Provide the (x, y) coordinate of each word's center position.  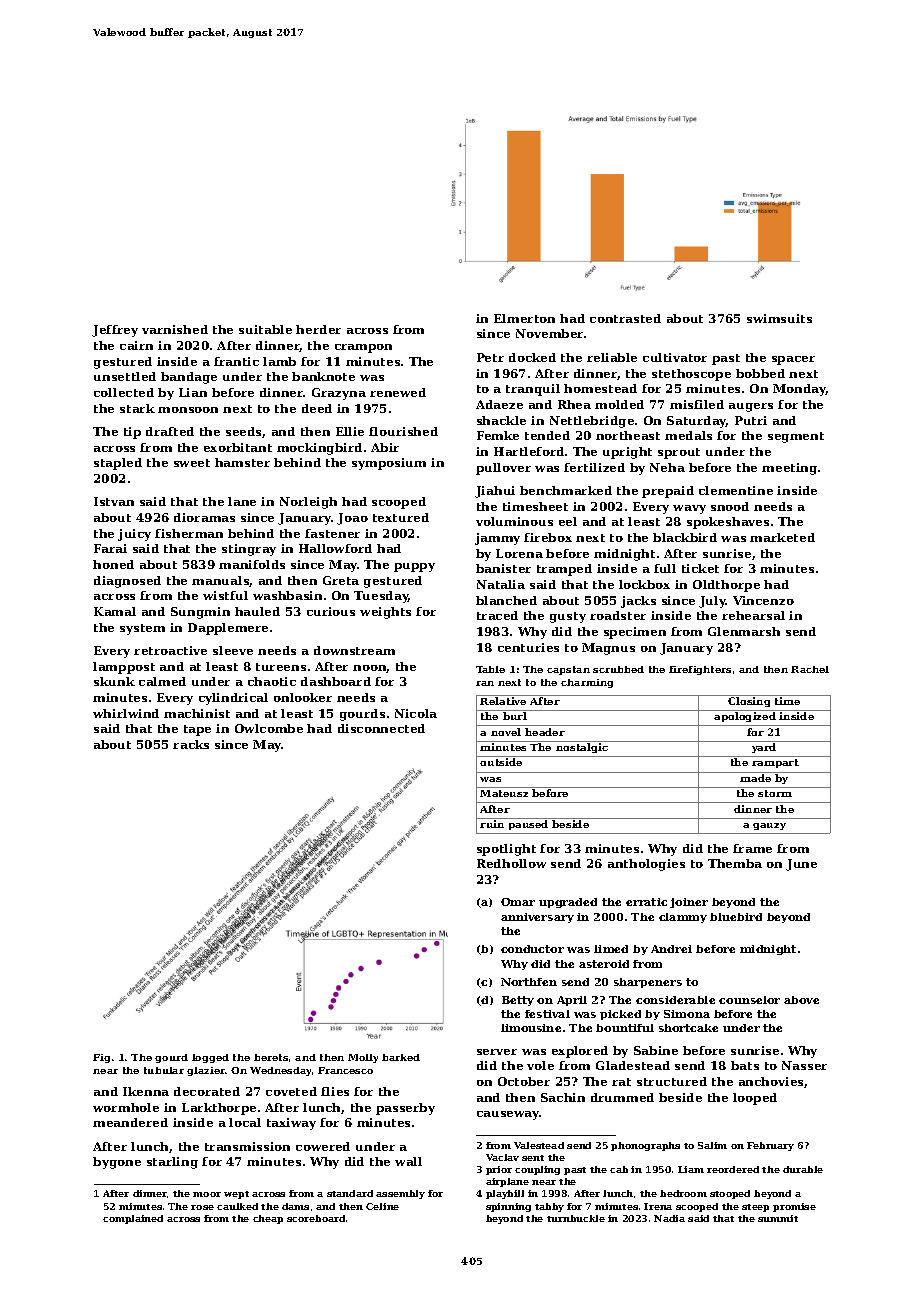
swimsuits (779, 318)
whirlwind (126, 713)
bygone (117, 1163)
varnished (175, 329)
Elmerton (524, 318)
